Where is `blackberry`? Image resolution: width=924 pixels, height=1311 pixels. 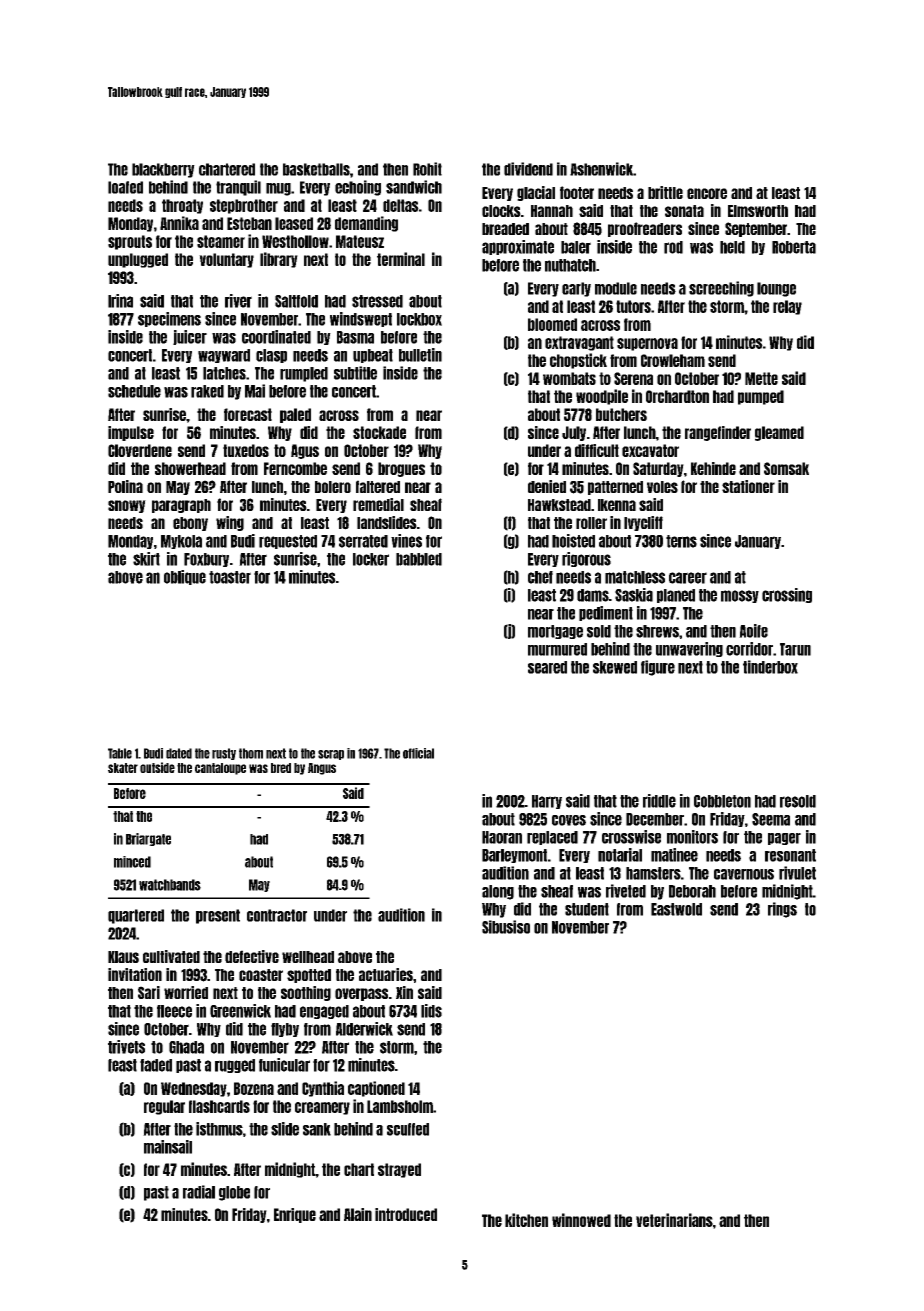 blackberry is located at coordinates (163, 170).
